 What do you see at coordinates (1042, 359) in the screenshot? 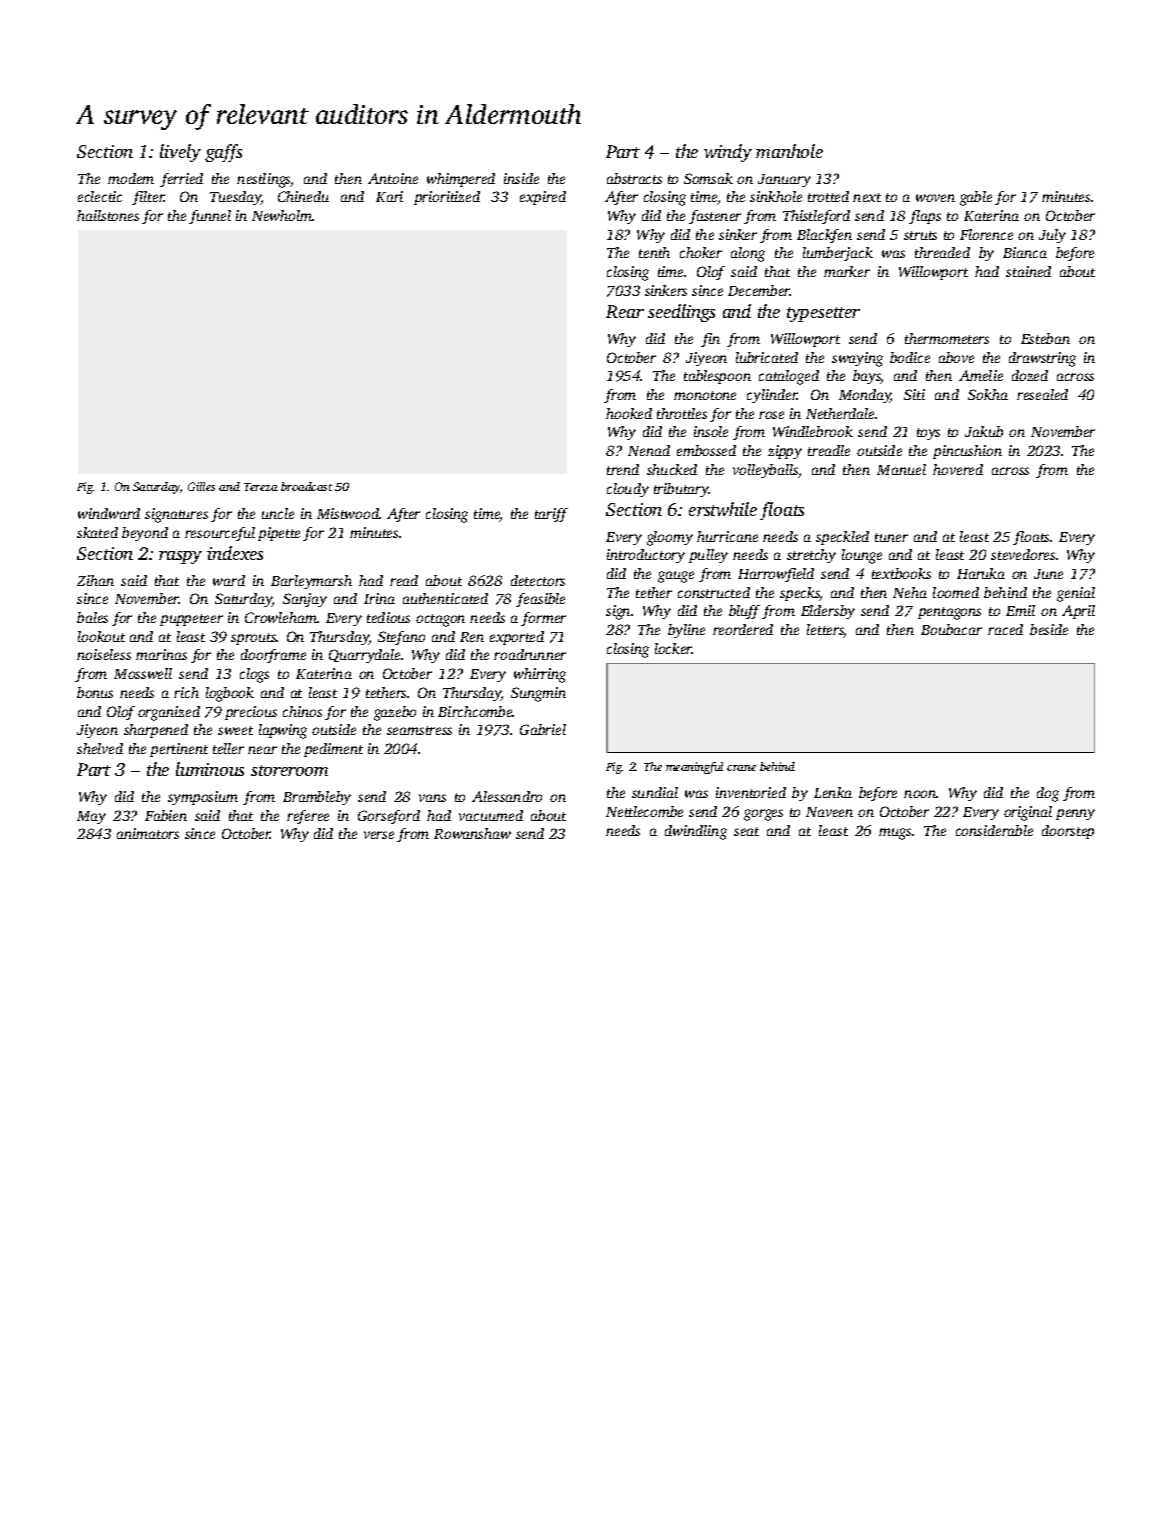
I see `drawstring` at bounding box center [1042, 359].
